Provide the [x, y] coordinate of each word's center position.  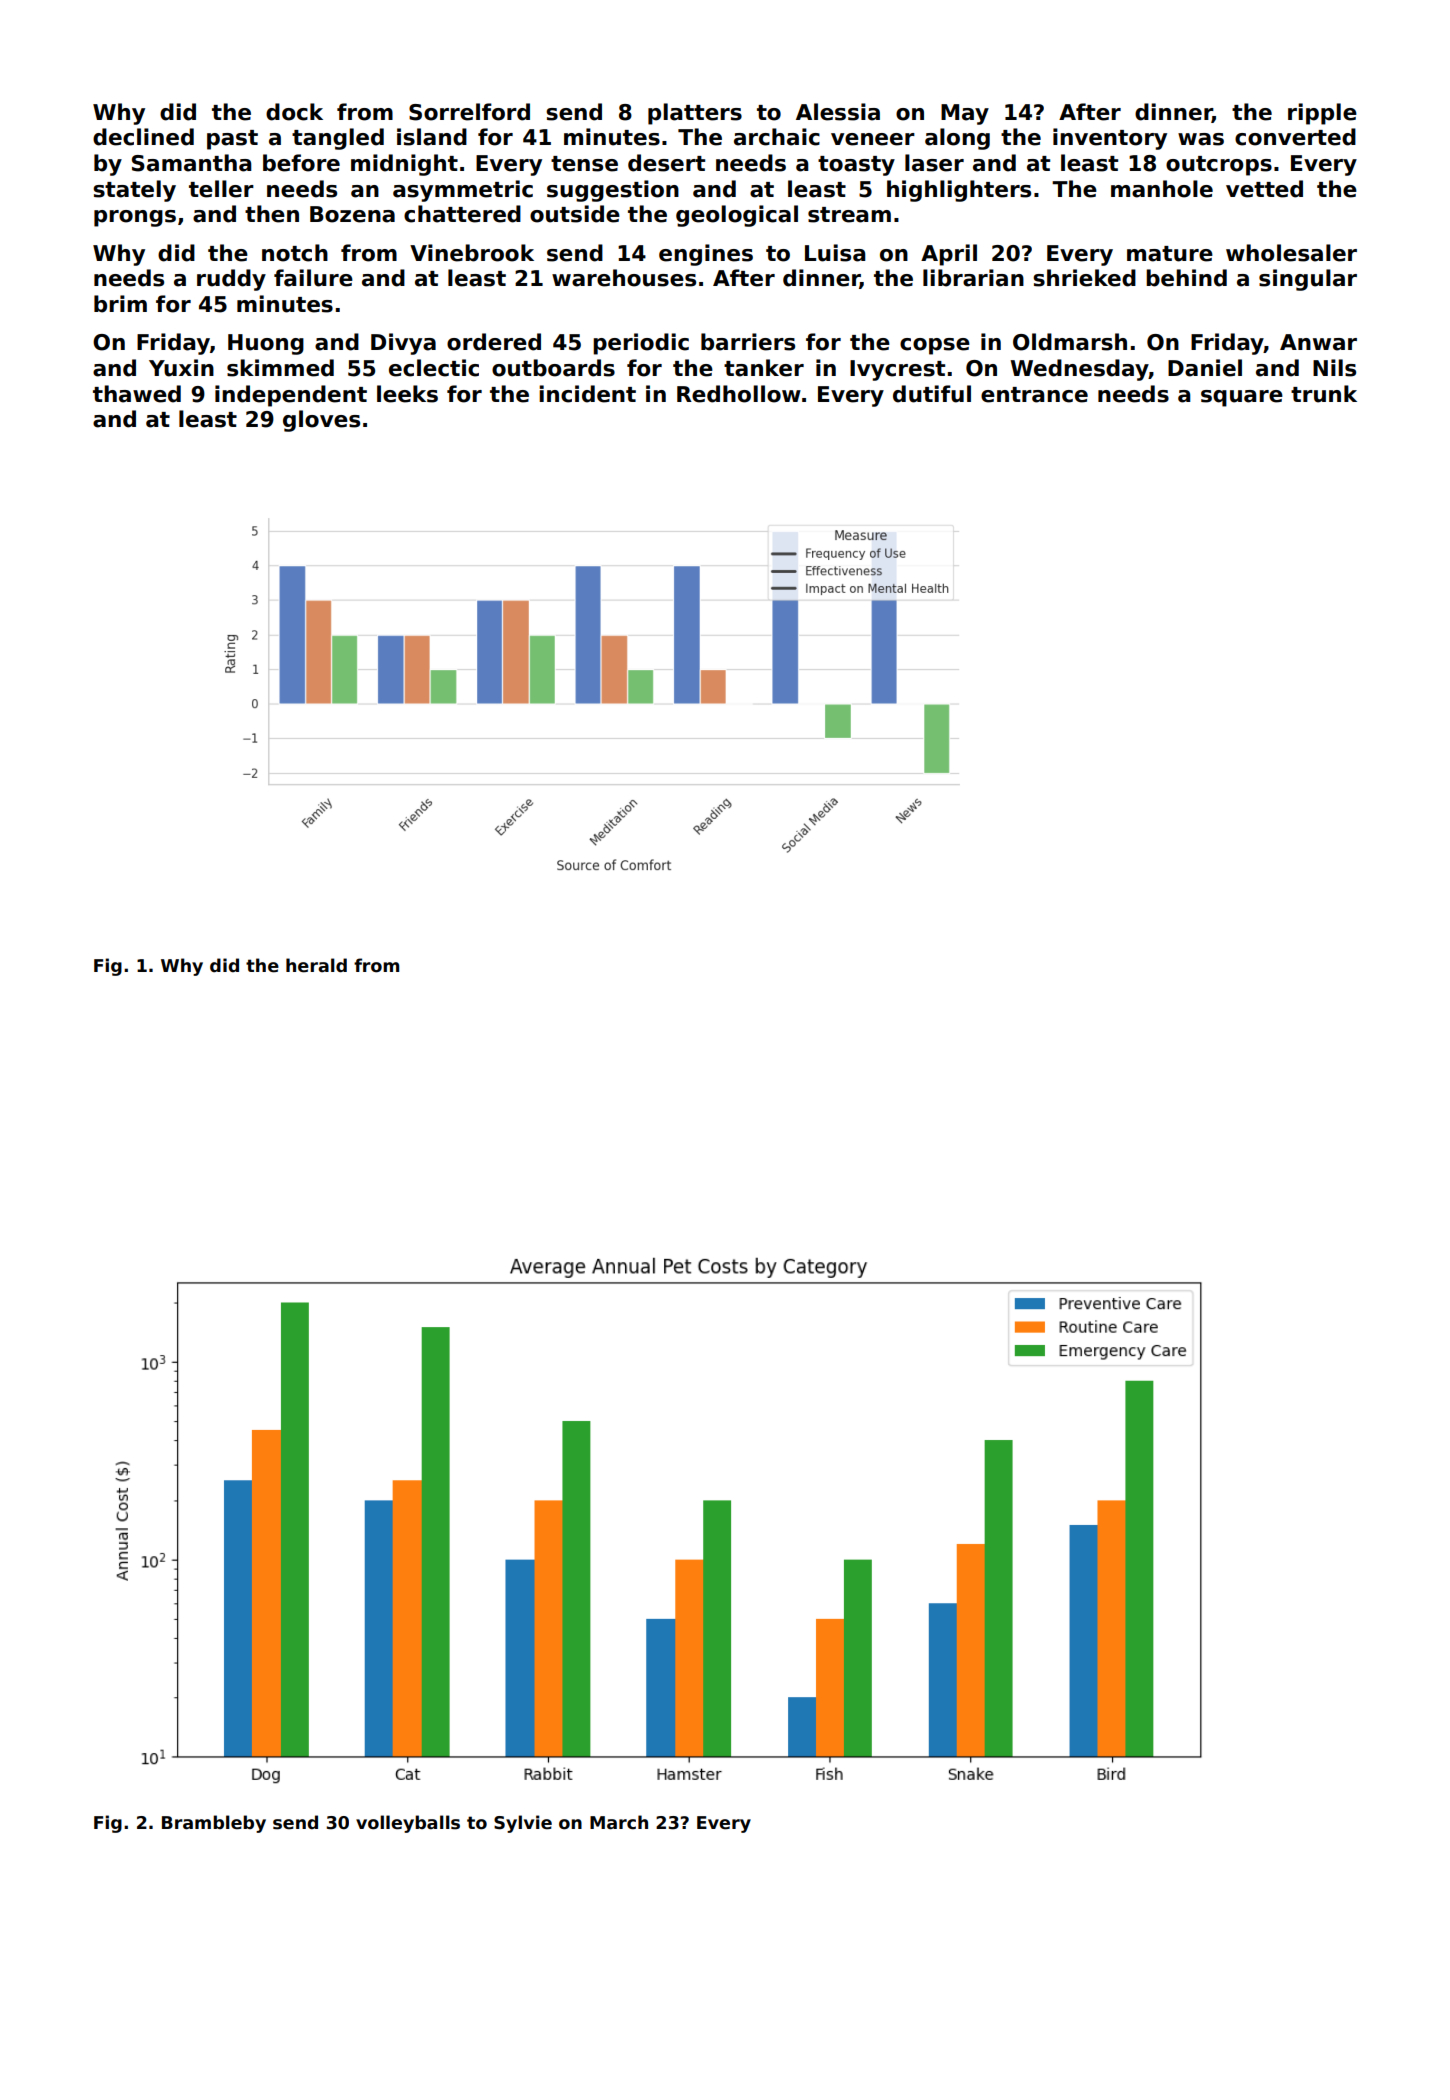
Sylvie [523, 1824]
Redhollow [739, 394]
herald [316, 965]
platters [695, 114]
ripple [1322, 114]
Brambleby [214, 1824]
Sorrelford [469, 112]
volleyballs [408, 1824]
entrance [1034, 395]
